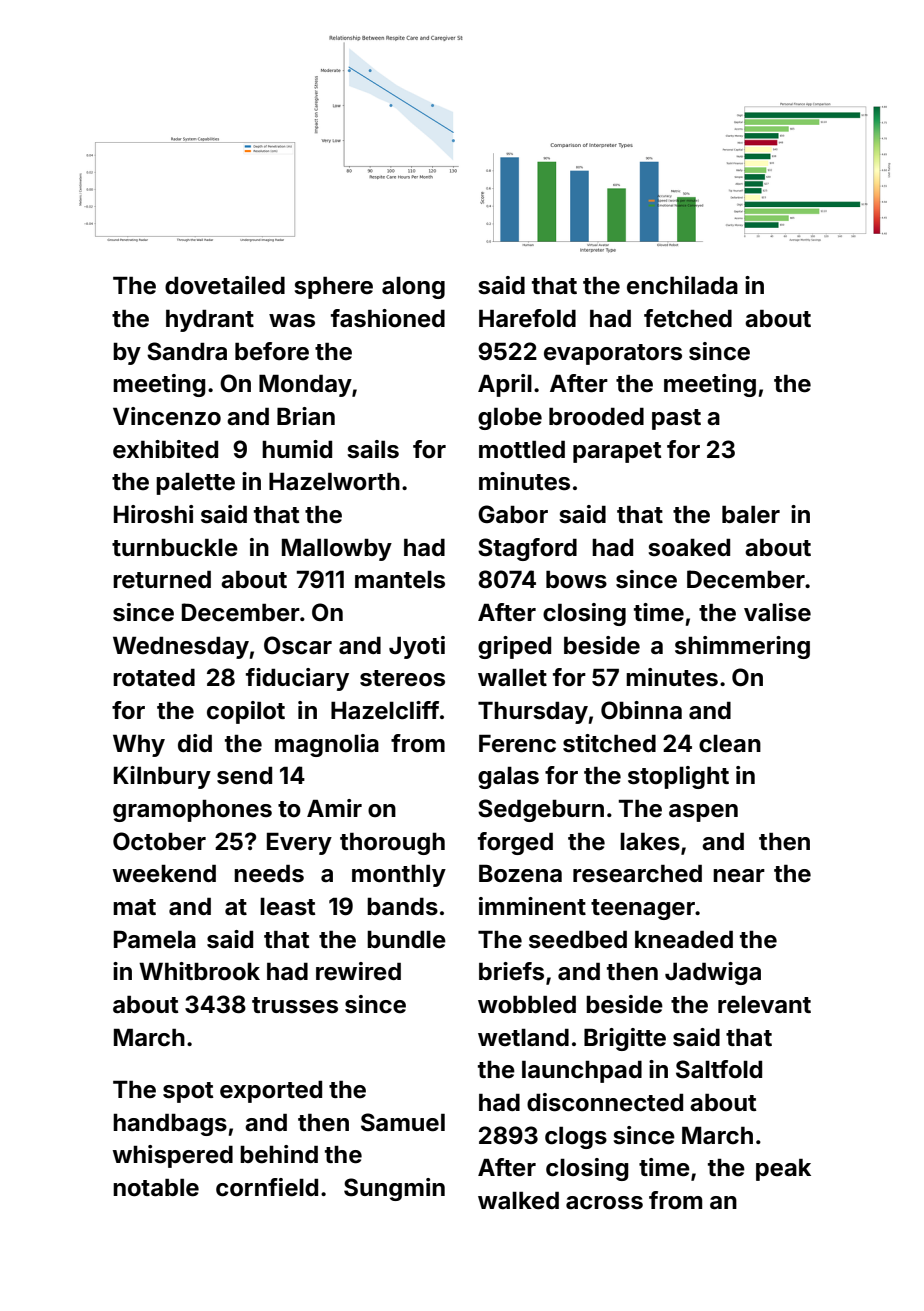  What do you see at coordinates (703, 813) in the page?
I see `aspen` at bounding box center [703, 813].
